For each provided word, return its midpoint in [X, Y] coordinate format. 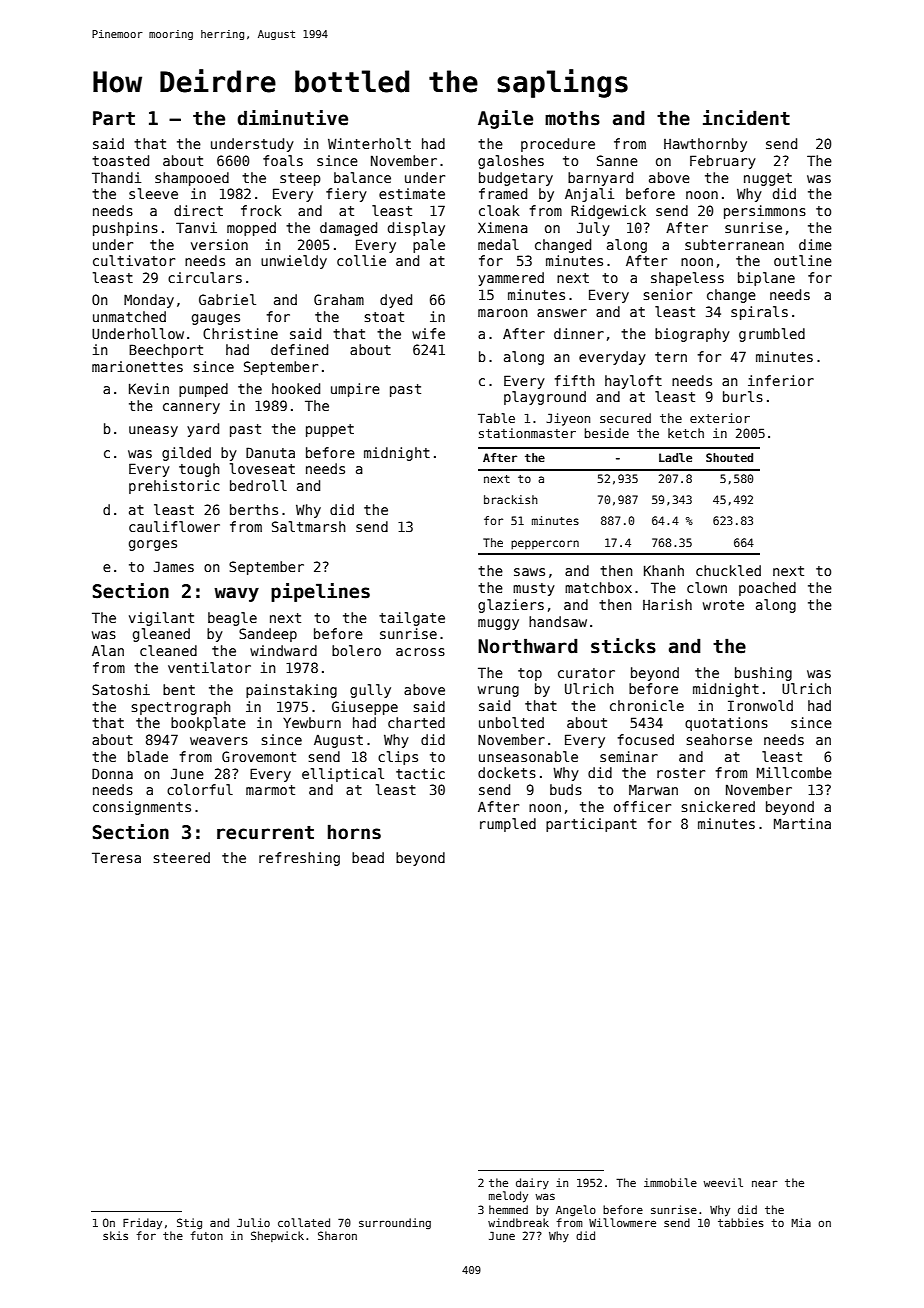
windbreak [518, 1222]
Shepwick [277, 1236]
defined [299, 349]
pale [429, 246]
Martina [802, 823]
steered [181, 857]
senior [667, 294]
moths [572, 118]
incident [746, 118]
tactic [420, 773]
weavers [219, 741]
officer [642, 806]
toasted [120, 160]
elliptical [343, 775]
